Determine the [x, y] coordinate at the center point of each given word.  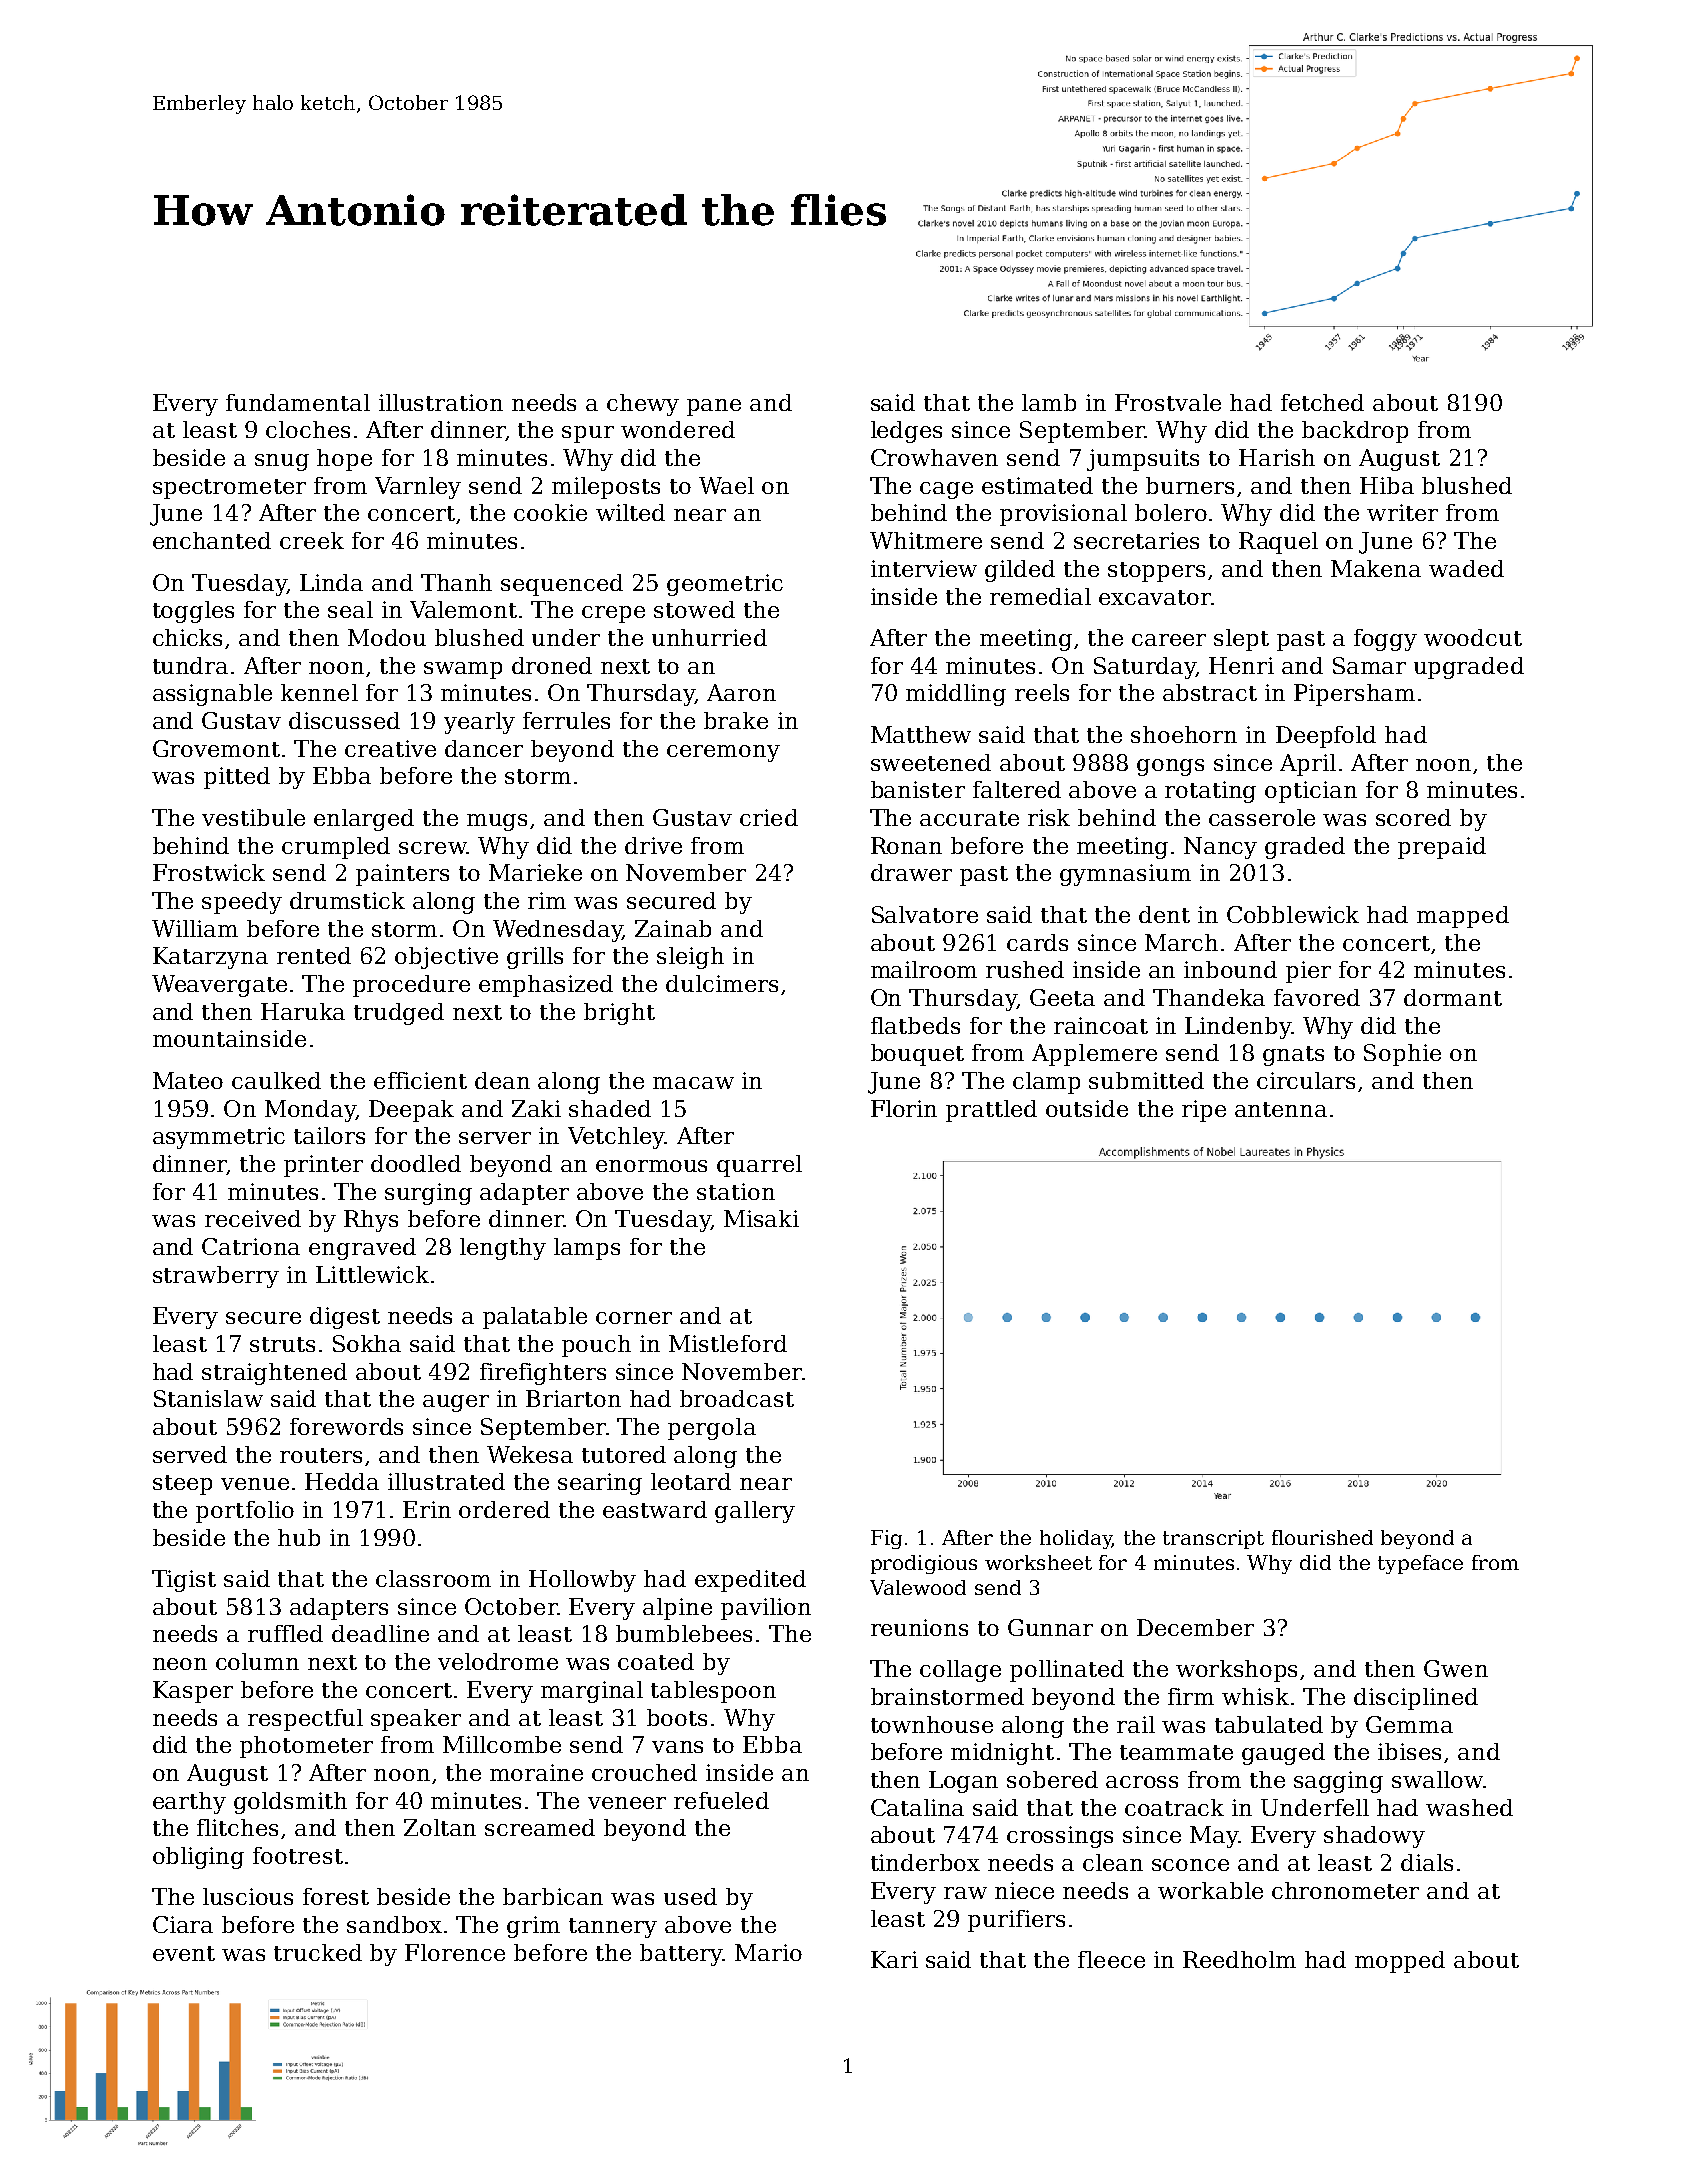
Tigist [184, 1581]
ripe [1204, 1111]
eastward [655, 1509]
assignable [212, 695]
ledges [906, 432]
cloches [308, 429]
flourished [1322, 1537]
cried [769, 817]
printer [323, 1166]
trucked [318, 1952]
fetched [1322, 402]
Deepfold [1326, 737]
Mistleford [728, 1343]
